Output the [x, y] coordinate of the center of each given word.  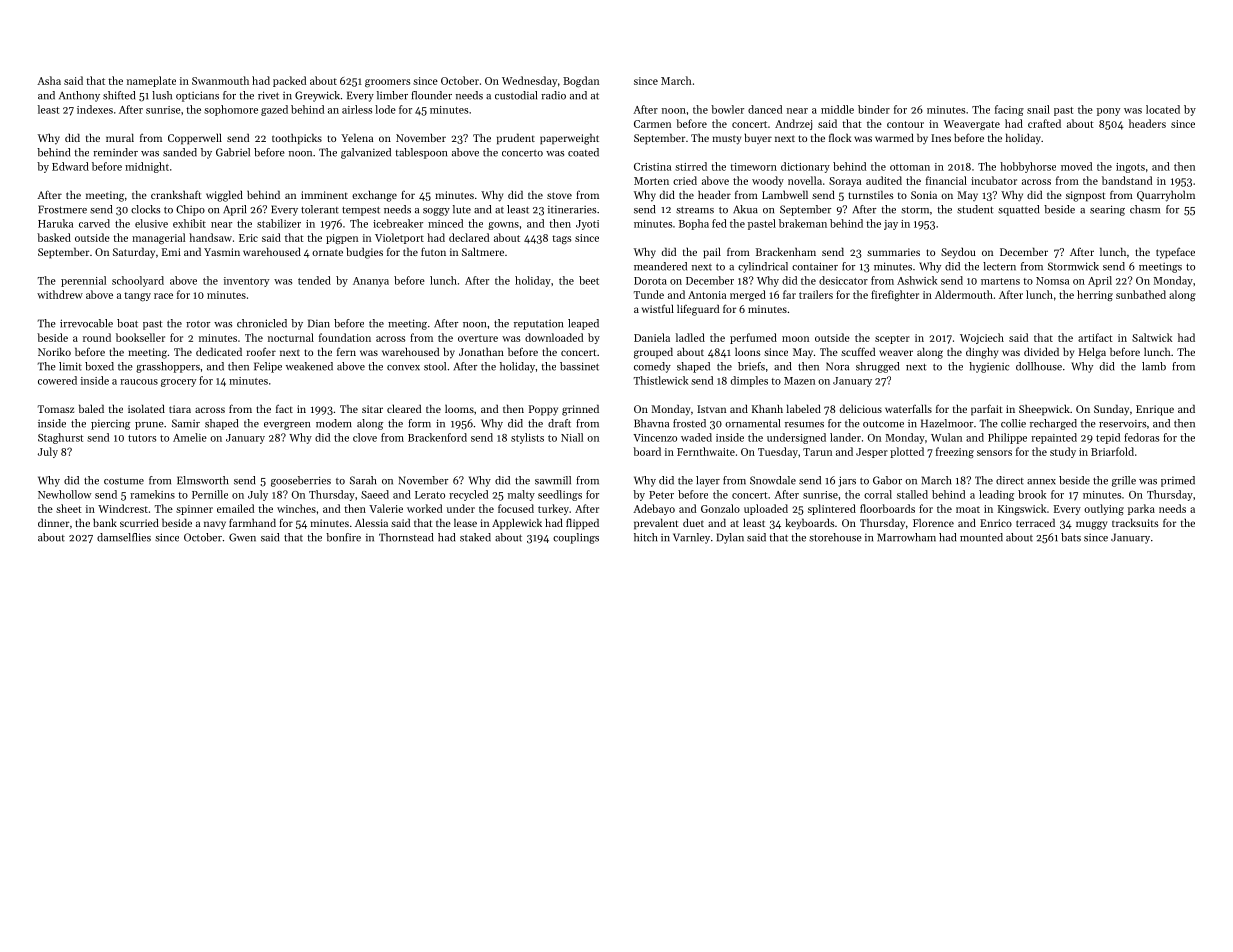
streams [695, 210]
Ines [941, 138]
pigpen [342, 239]
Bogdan [581, 82]
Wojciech [982, 338]
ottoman [910, 167]
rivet [268, 95]
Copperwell [195, 139]
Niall [572, 437]
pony [1108, 112]
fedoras [1141, 437]
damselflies [124, 537]
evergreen [287, 426]
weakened [309, 366]
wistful [658, 308]
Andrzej [793, 124]
